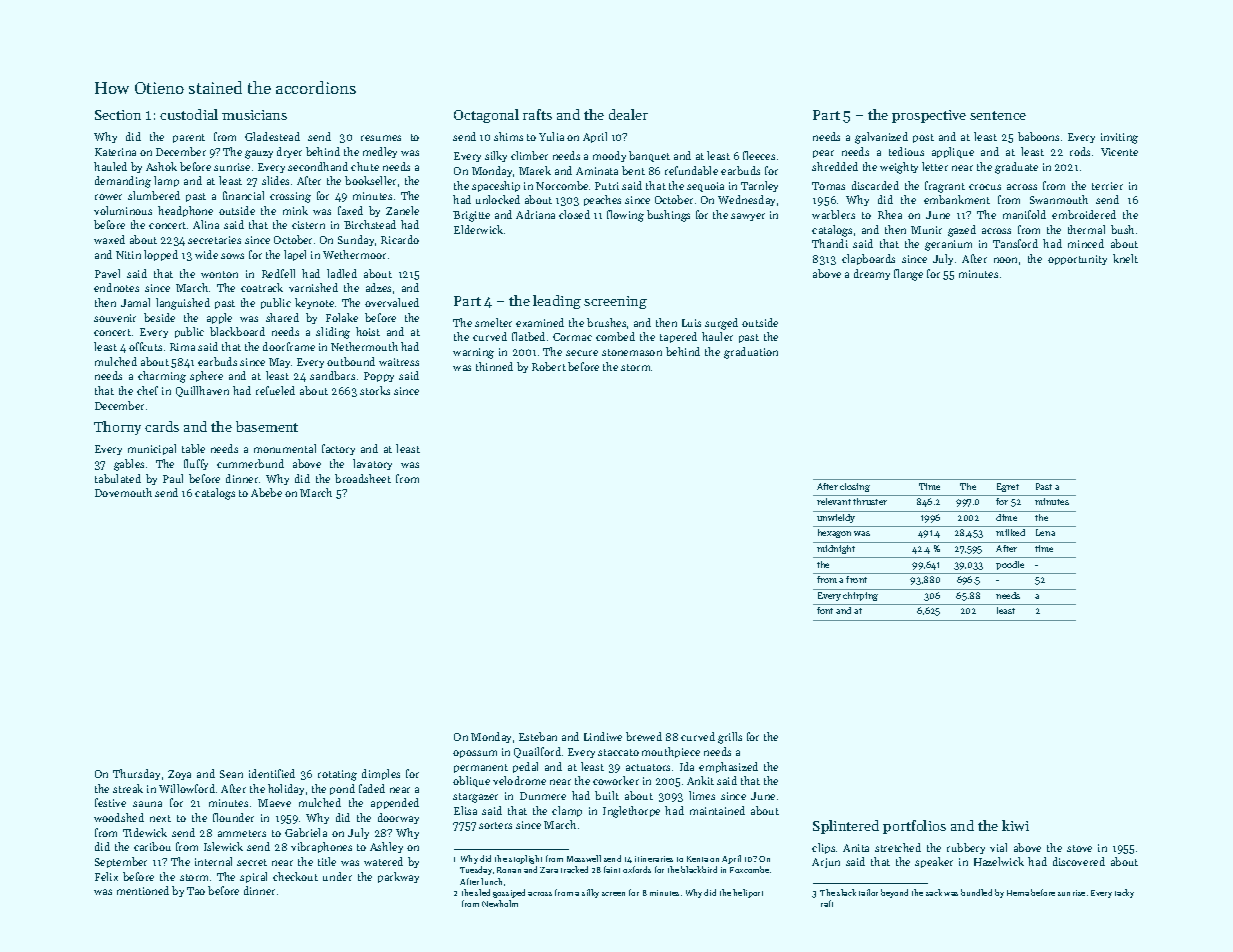 This page has height=952, width=1233. I want to click on banquet, so click(649, 156).
